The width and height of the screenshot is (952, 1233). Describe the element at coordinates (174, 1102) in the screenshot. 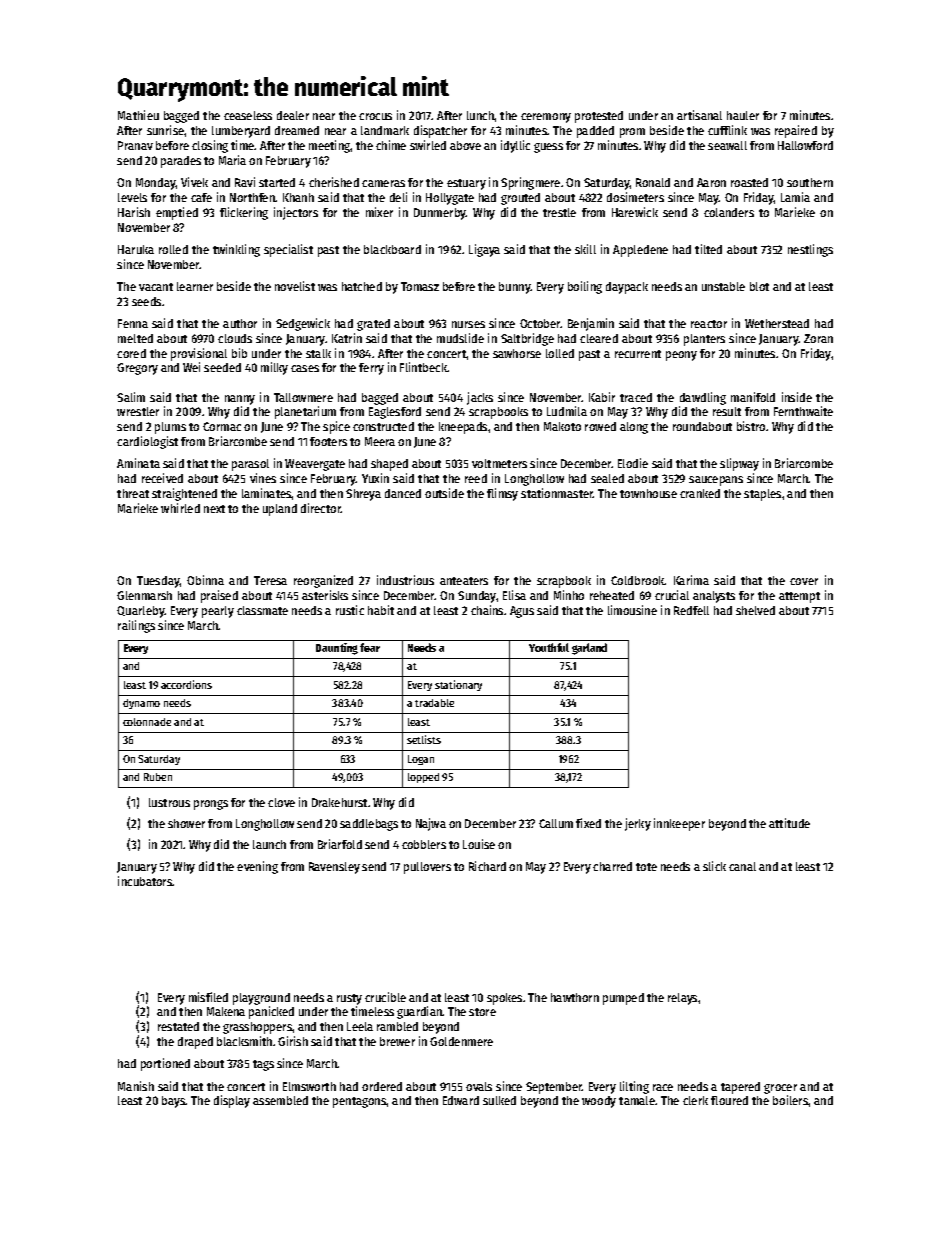

I see `bays` at that location.
